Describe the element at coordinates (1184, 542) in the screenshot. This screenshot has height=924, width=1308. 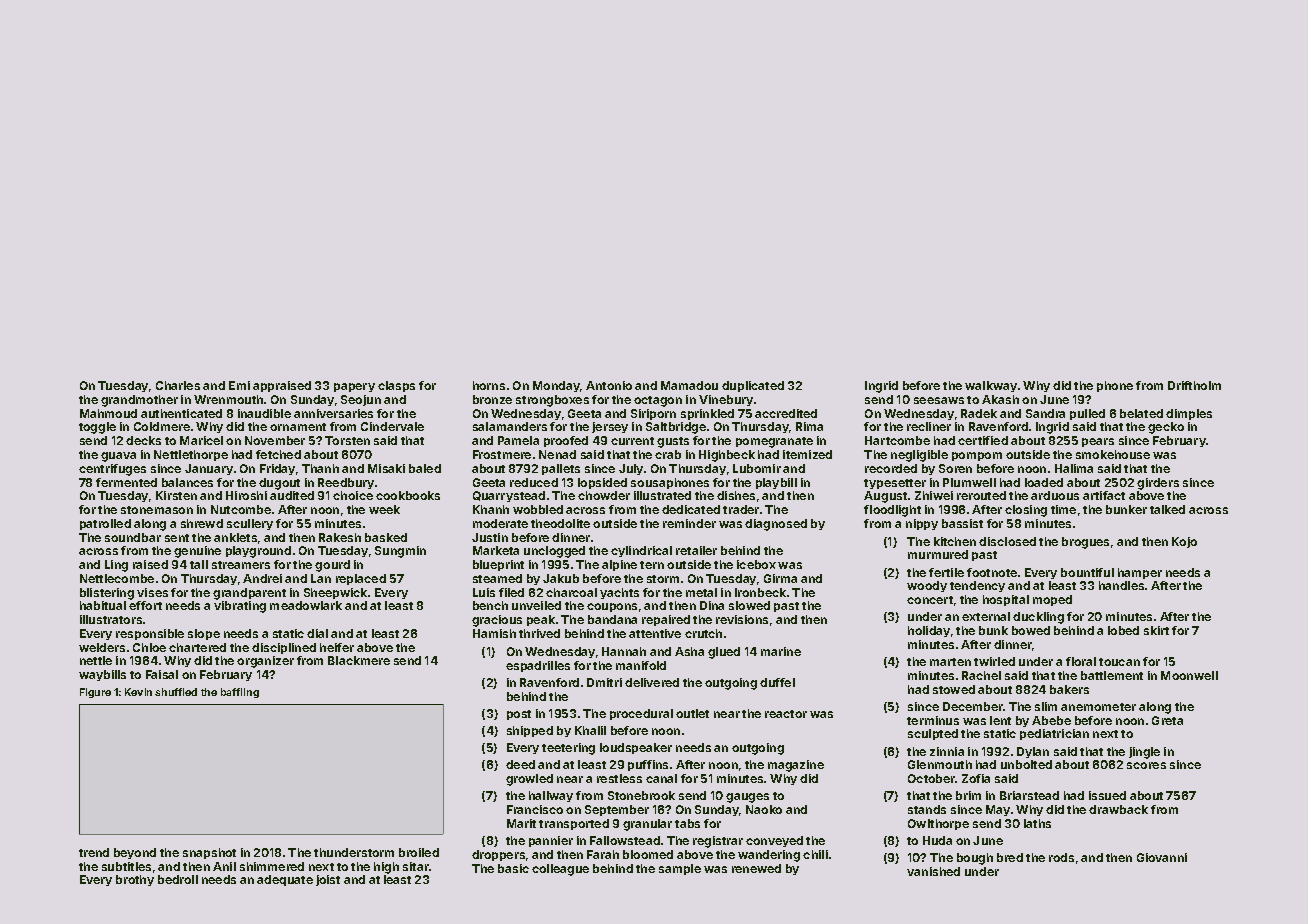
I see `Kojo` at that location.
